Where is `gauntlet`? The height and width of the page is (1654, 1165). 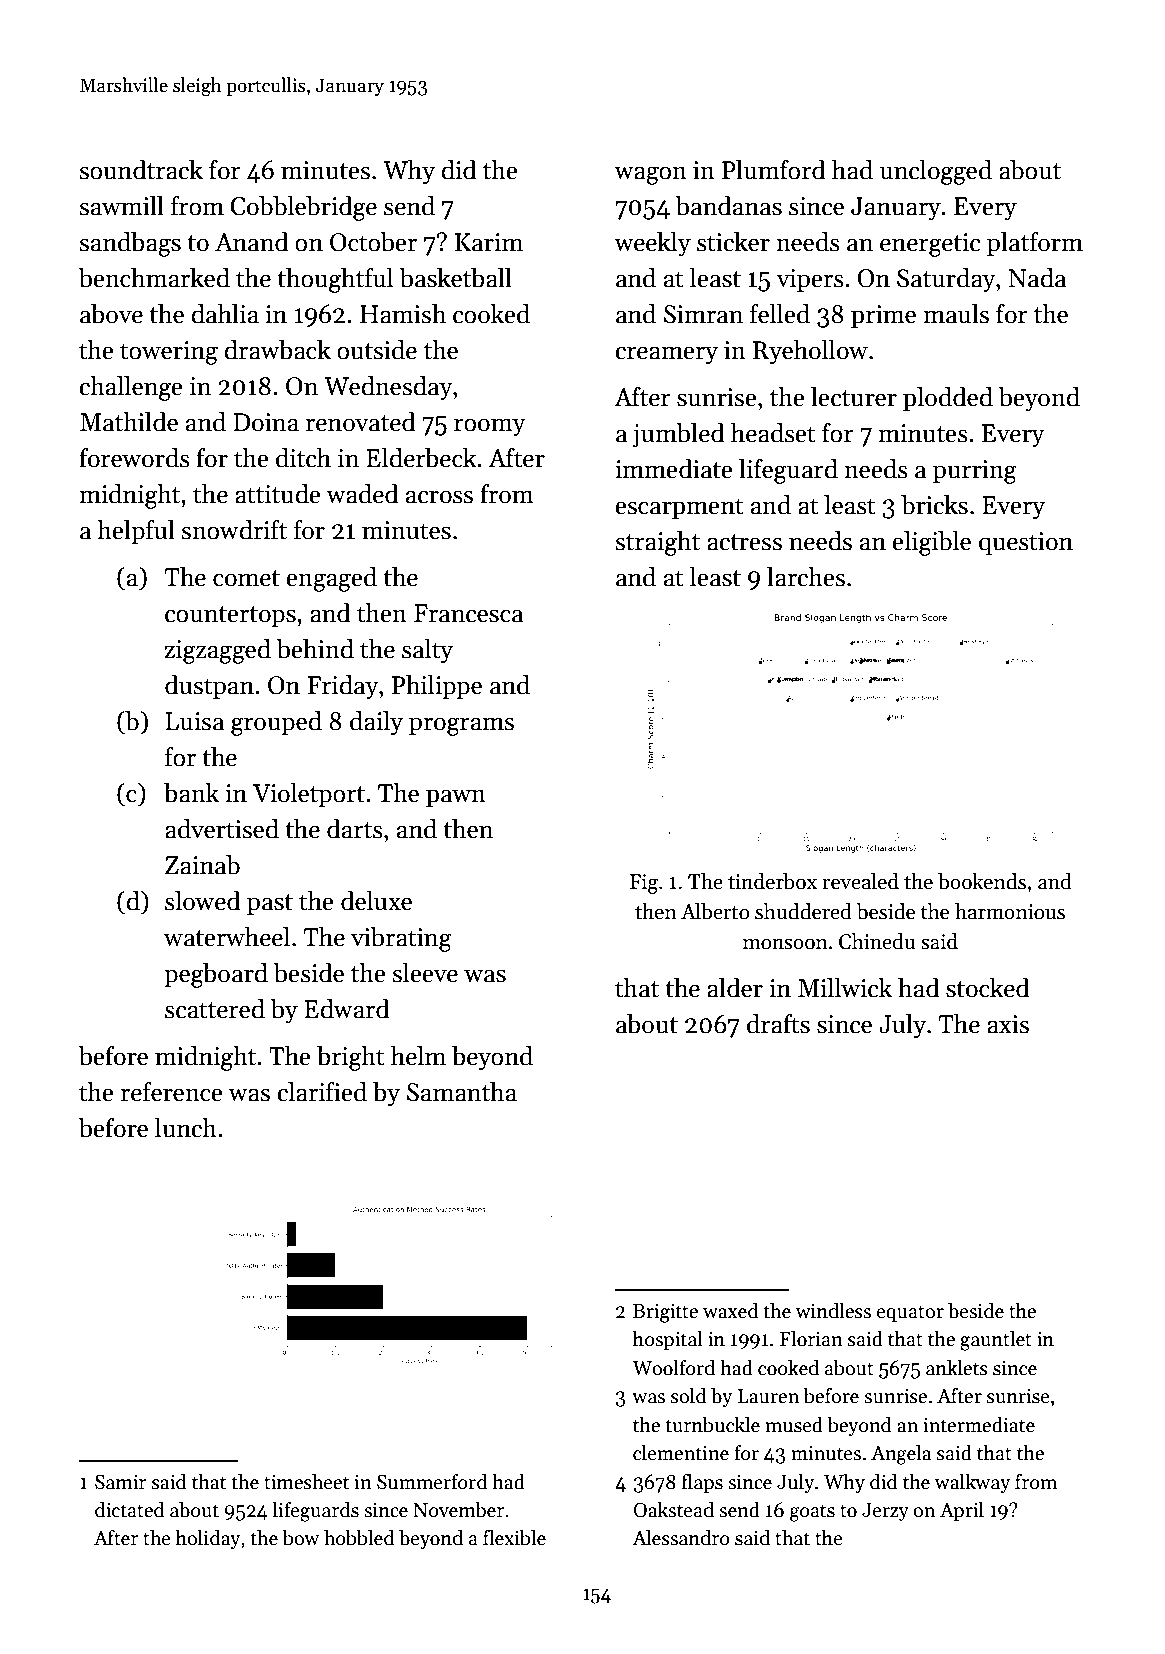 gauntlet is located at coordinates (996, 1341).
